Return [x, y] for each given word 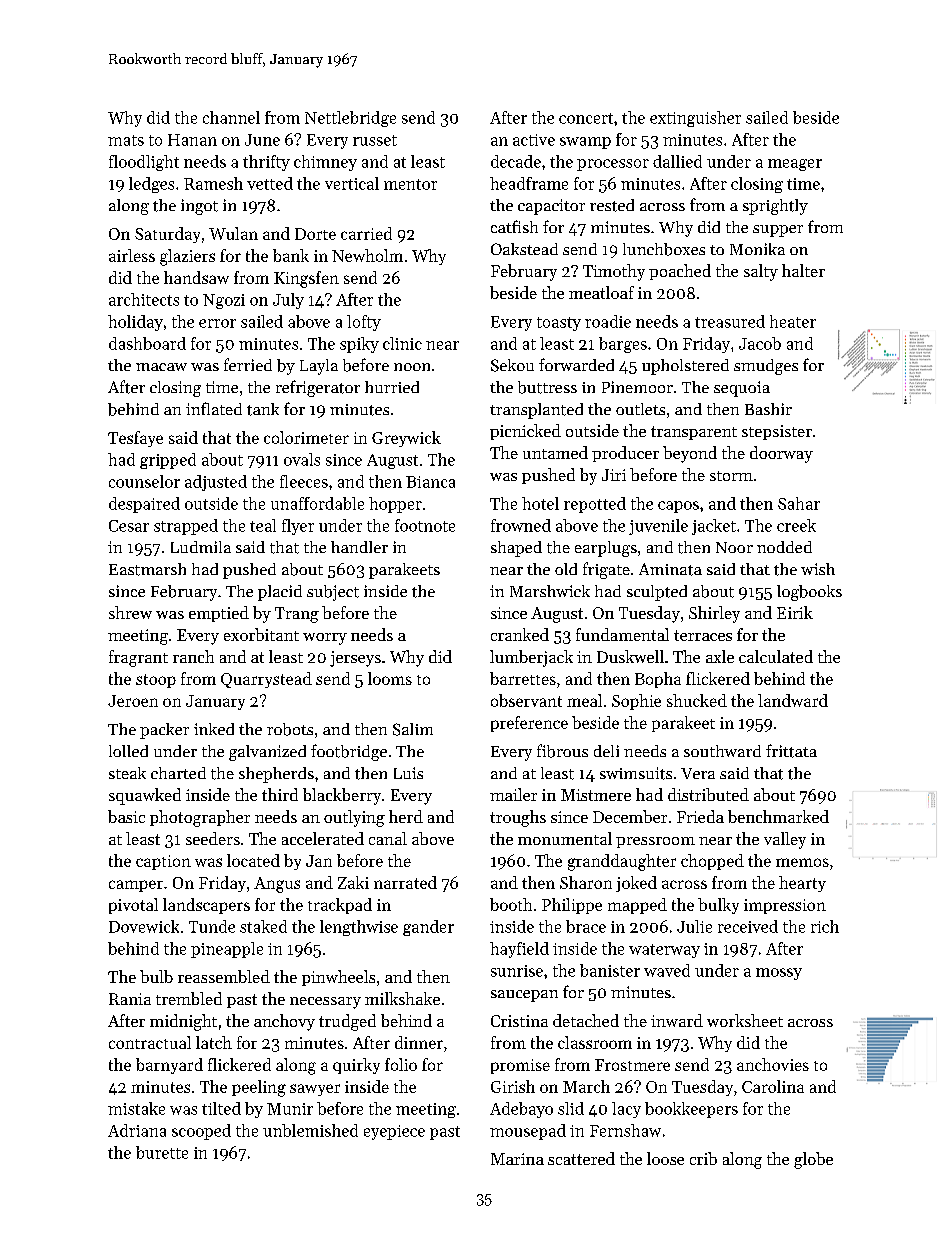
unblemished [310, 1130]
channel [231, 117]
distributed [708, 794]
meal [584, 700]
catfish [514, 226]
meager [795, 165]
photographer [200, 818]
